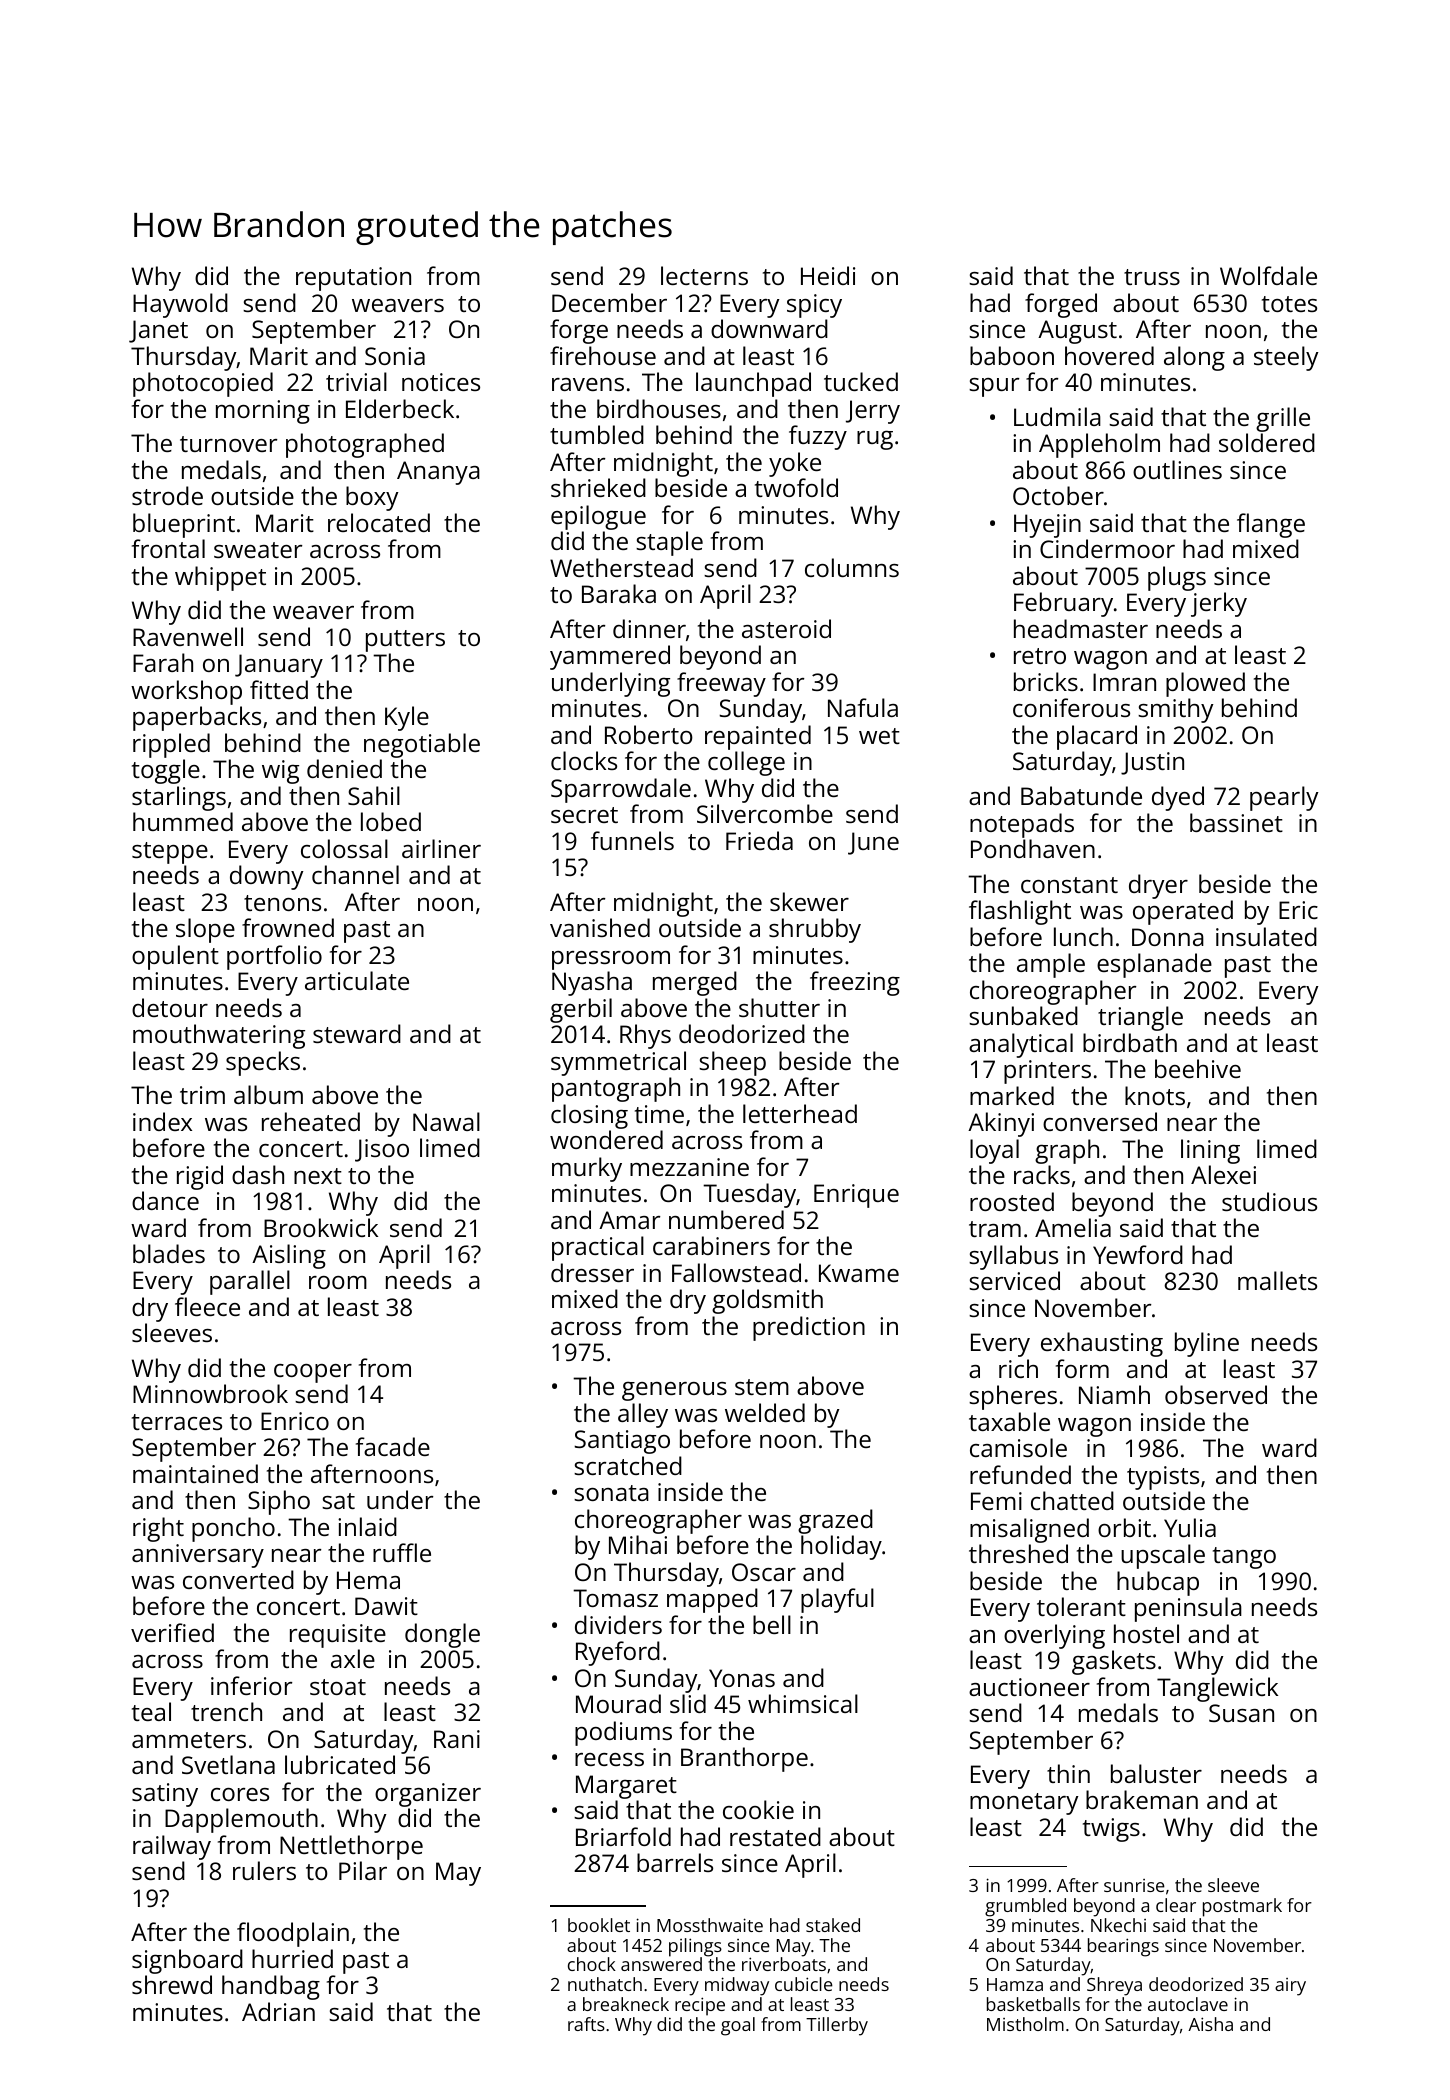 Image resolution: width=1450 pixels, height=2100 pixels. Describe the element at coordinates (786, 628) in the screenshot. I see `asteroid` at that location.
